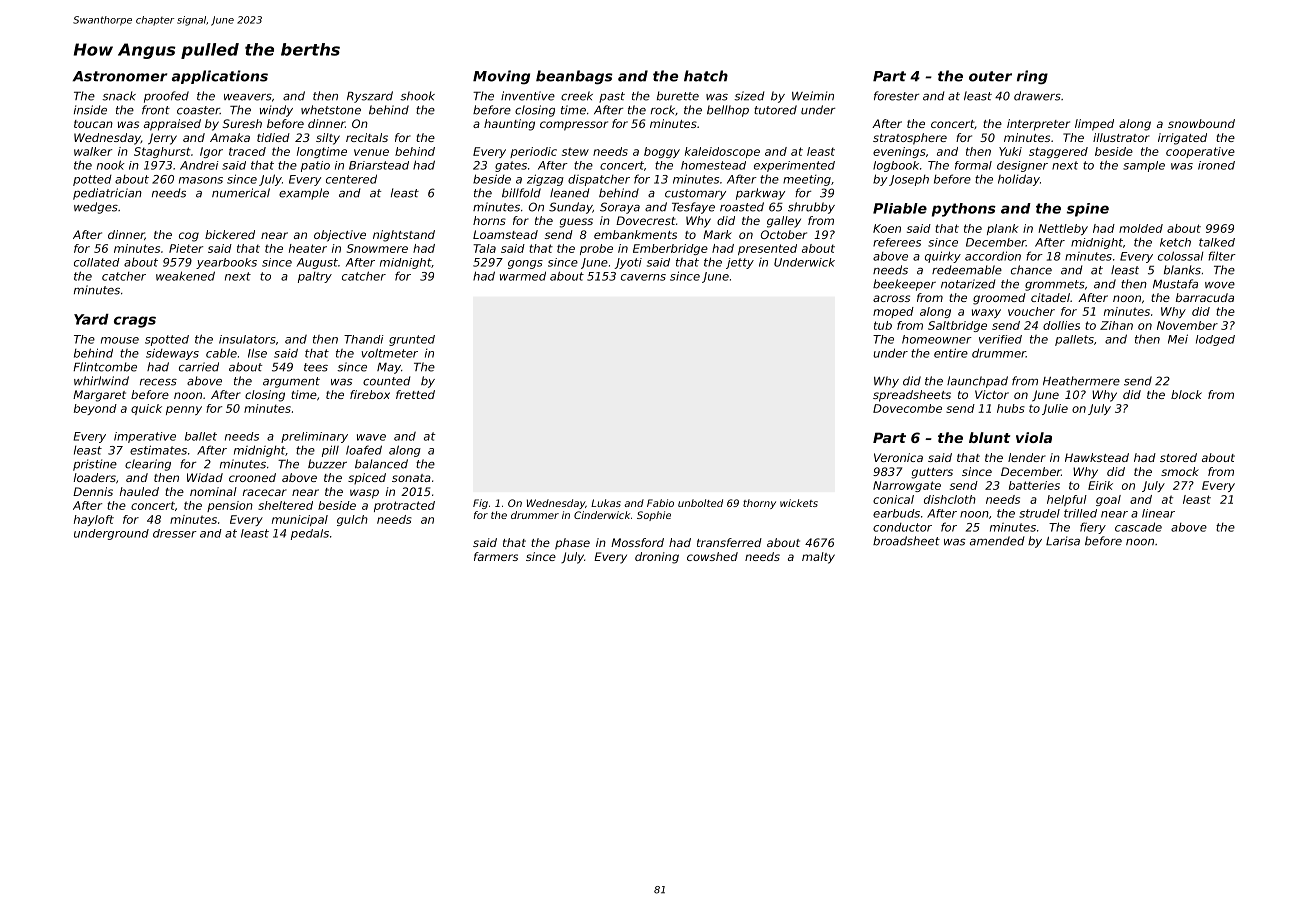  What do you see at coordinates (1058, 152) in the screenshot?
I see `staggered` at bounding box center [1058, 152].
